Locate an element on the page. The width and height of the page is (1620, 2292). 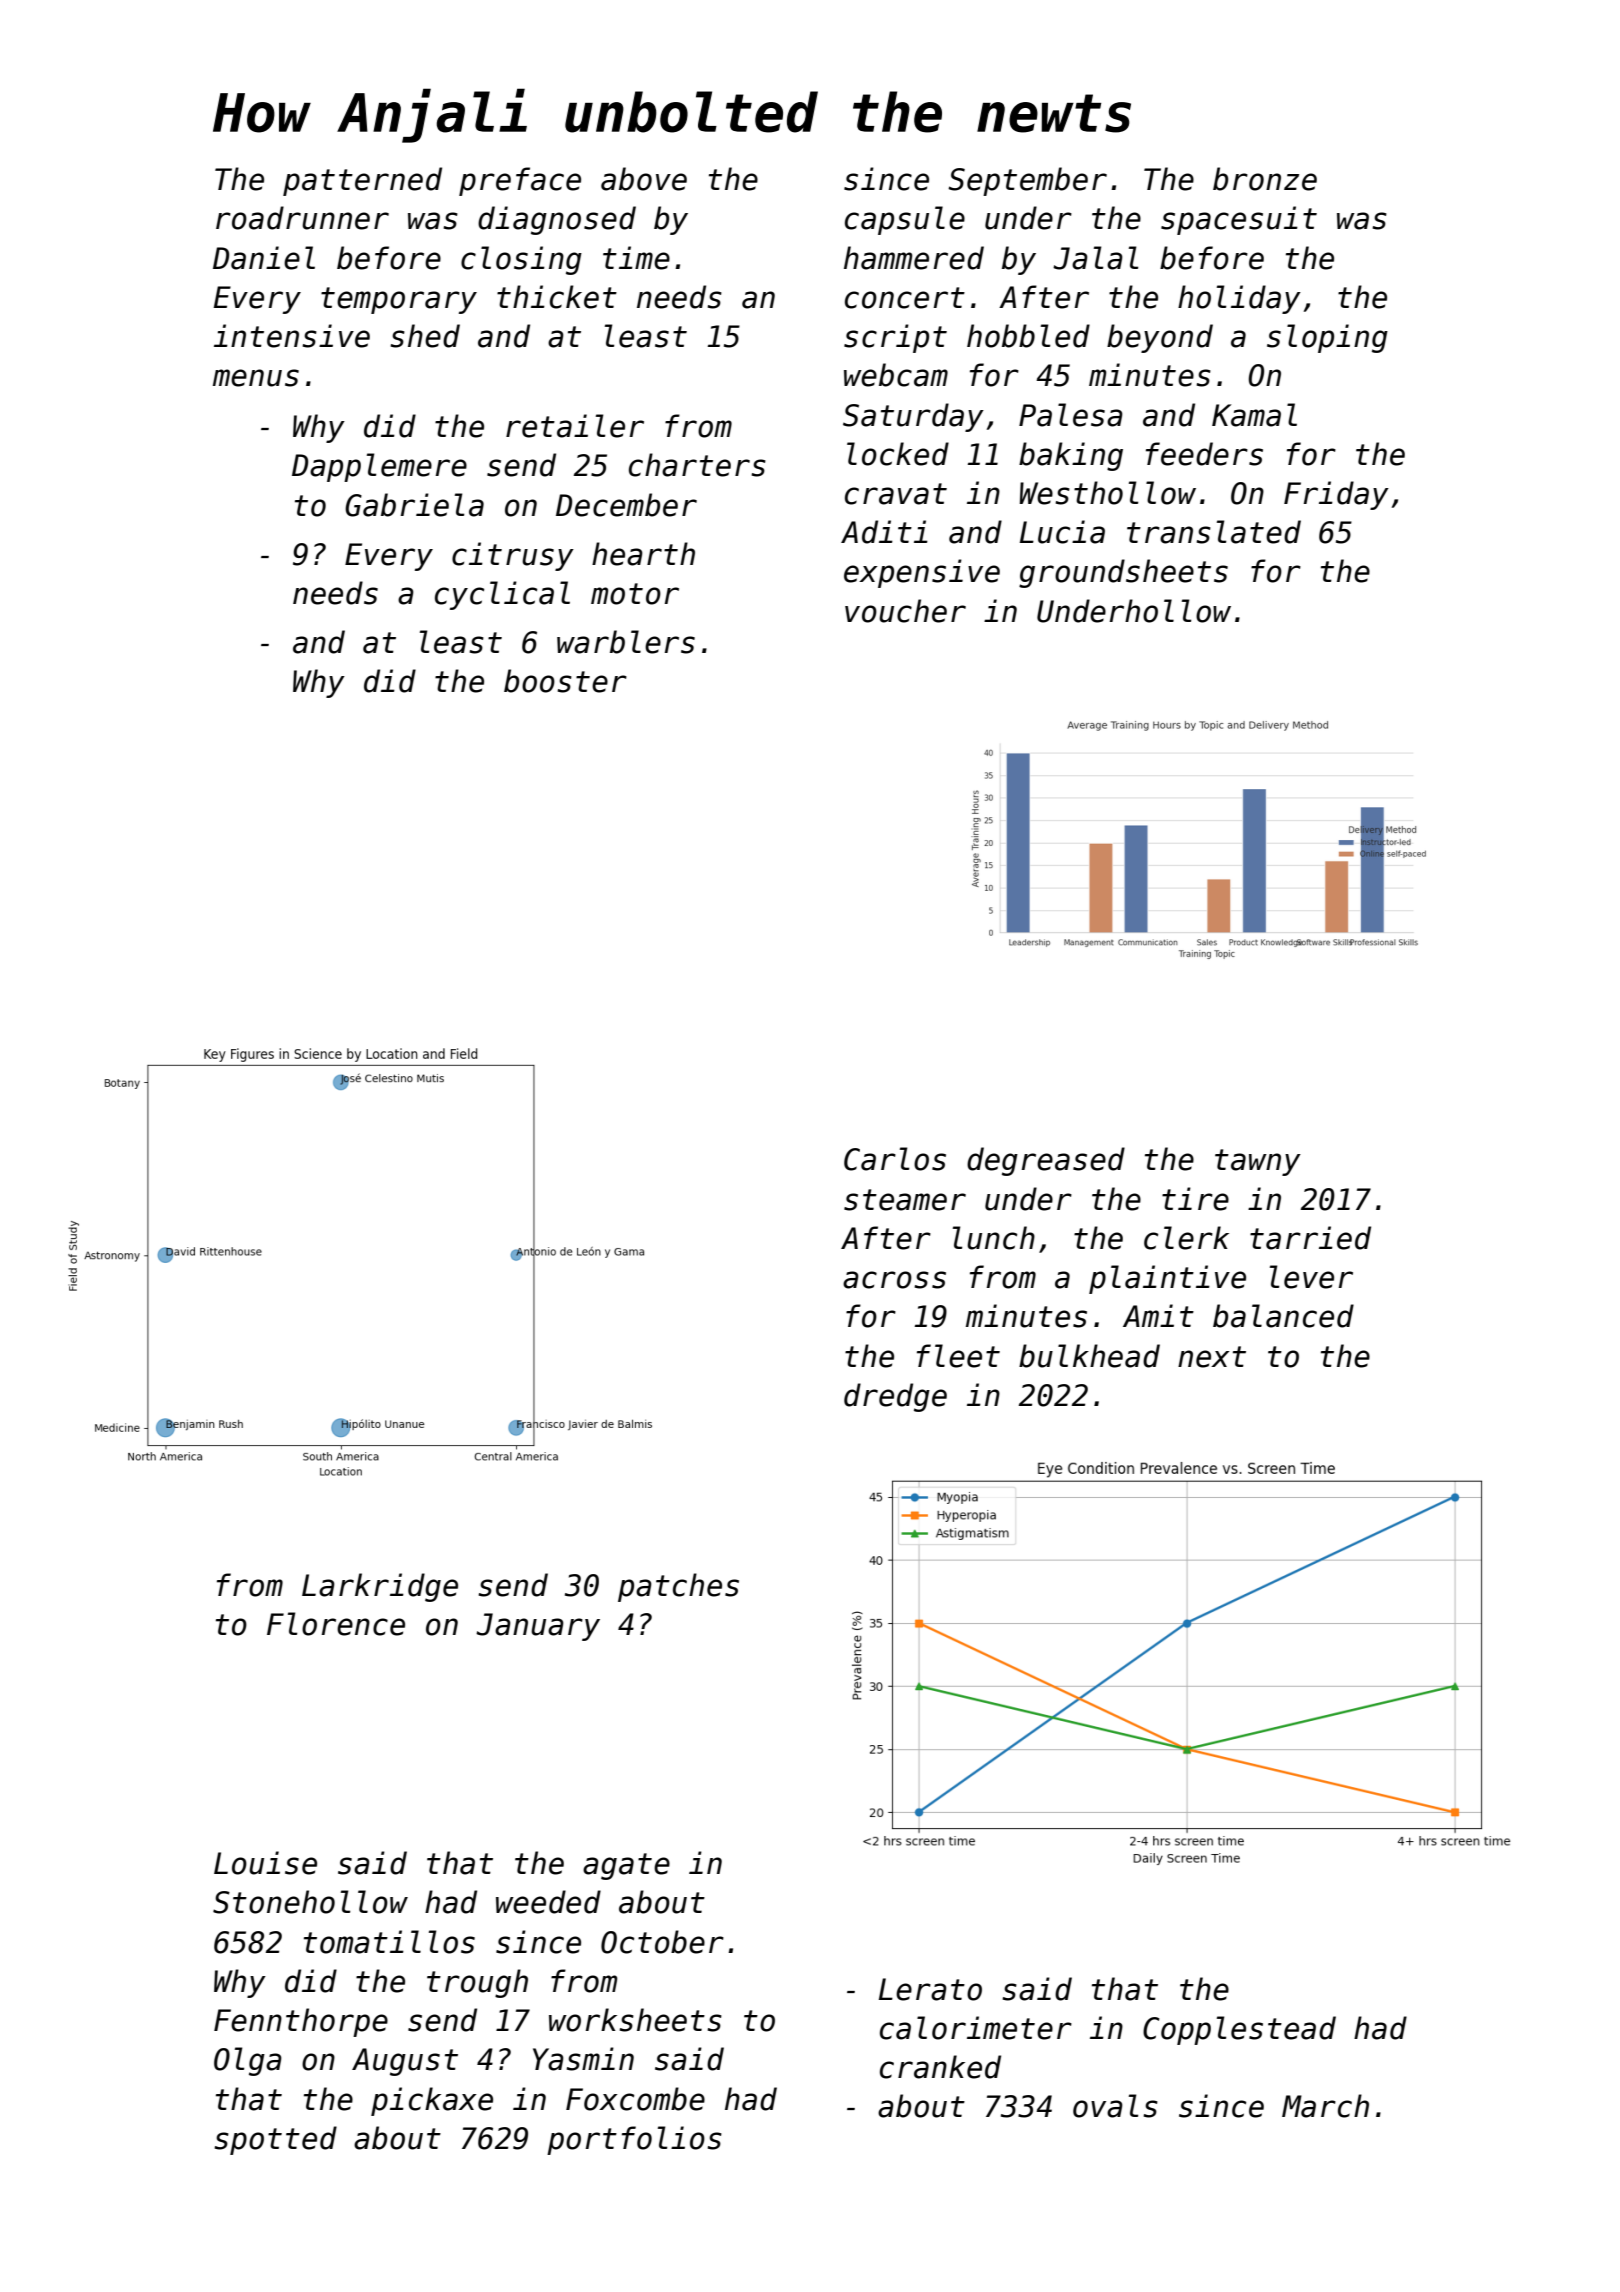
booster is located at coordinates (565, 681).
